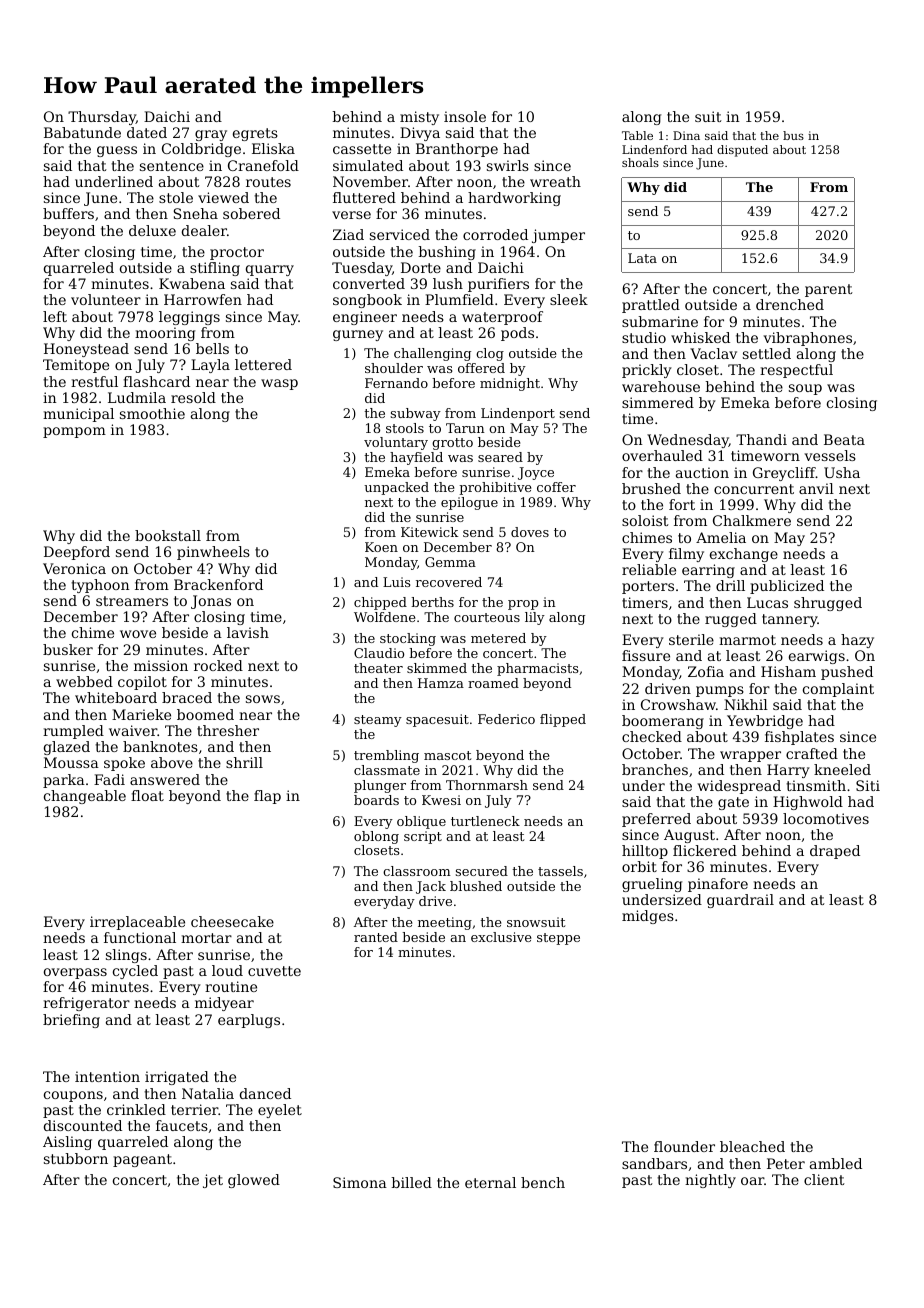  I want to click on quarry, so click(270, 270).
